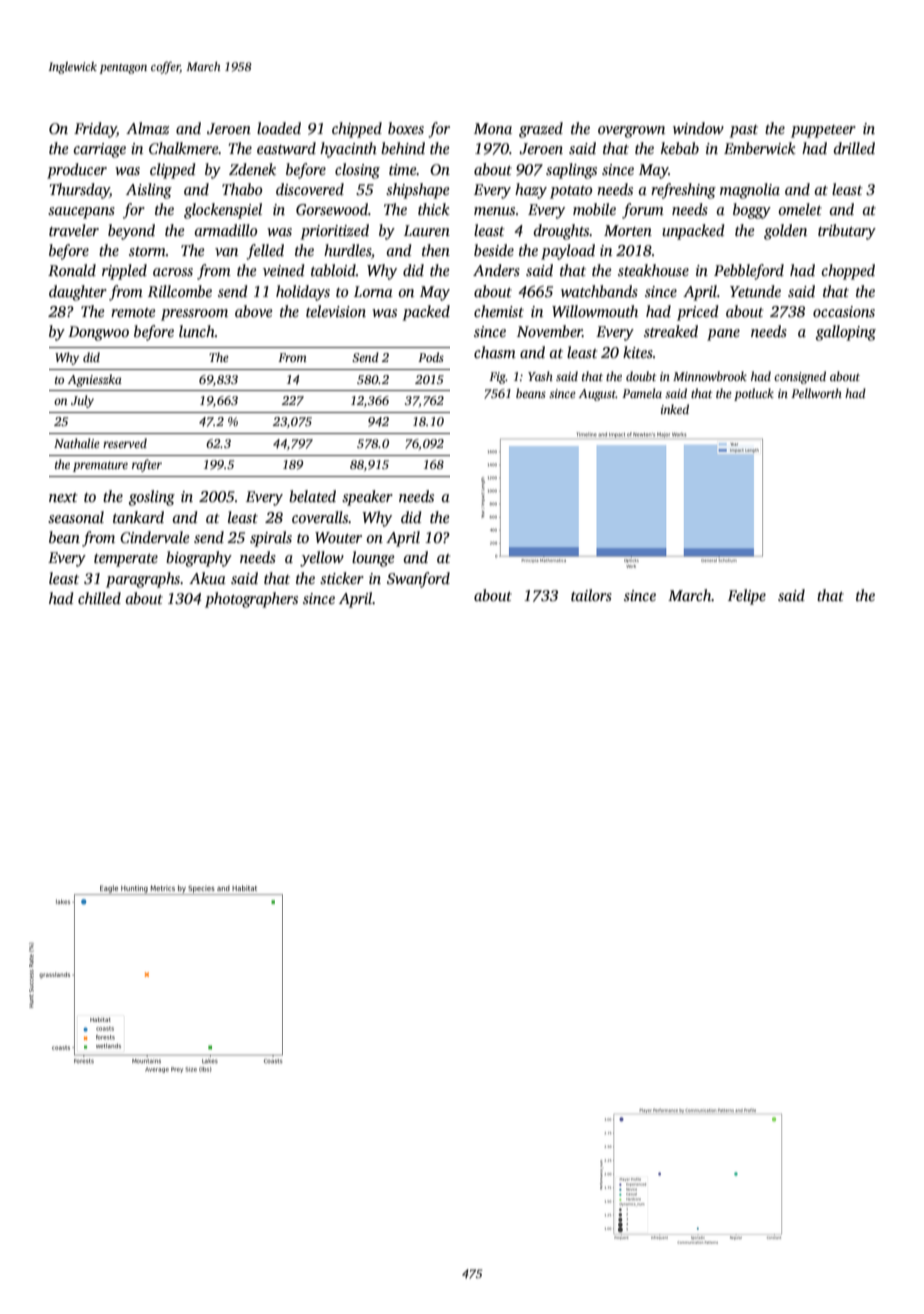 The height and width of the screenshot is (1314, 924). What do you see at coordinates (653, 270) in the screenshot?
I see `steakhouse` at bounding box center [653, 270].
